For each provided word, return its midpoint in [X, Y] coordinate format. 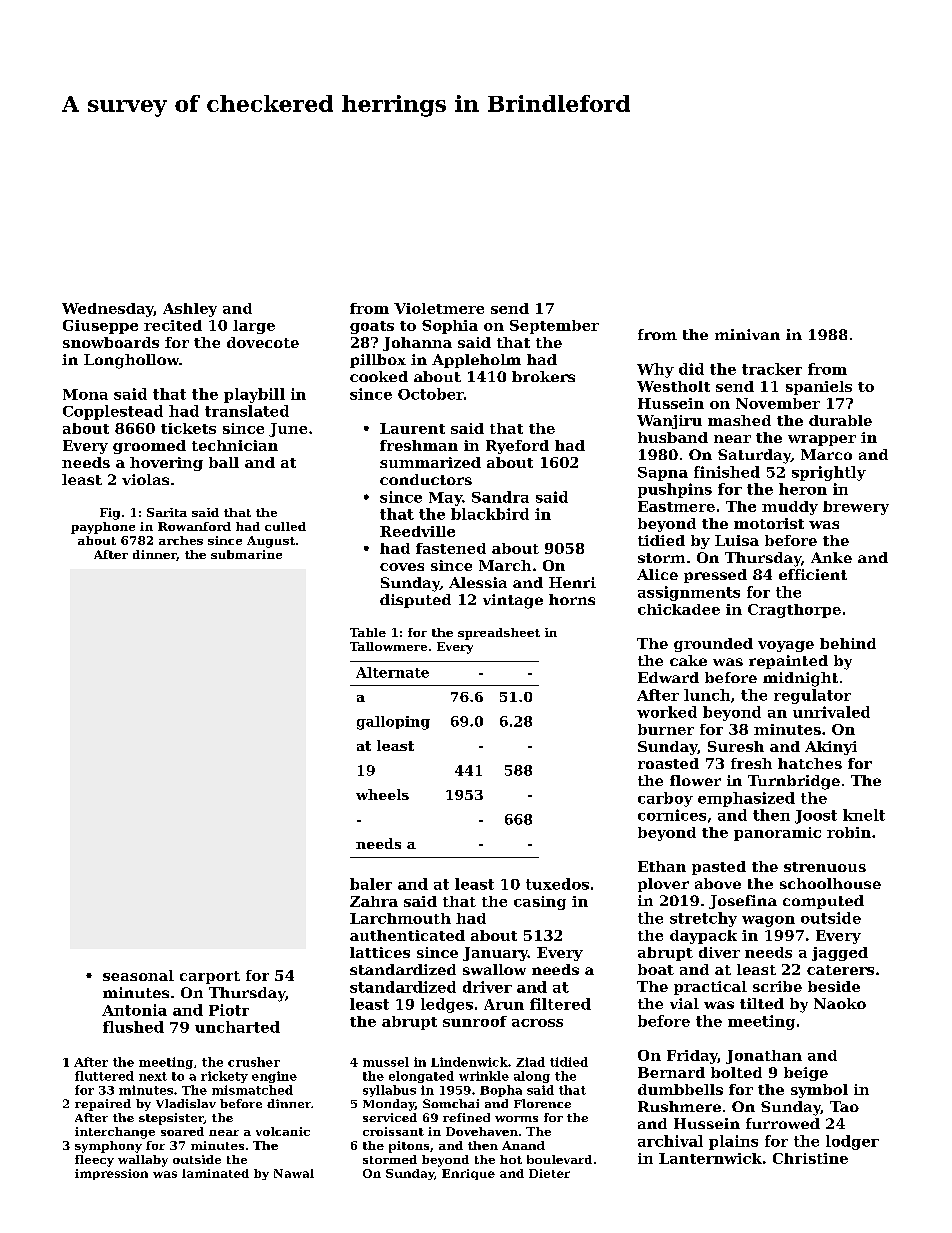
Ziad [530, 1062]
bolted [736, 1072]
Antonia [134, 1010]
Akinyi [831, 748]
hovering [166, 464]
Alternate [392, 672]
